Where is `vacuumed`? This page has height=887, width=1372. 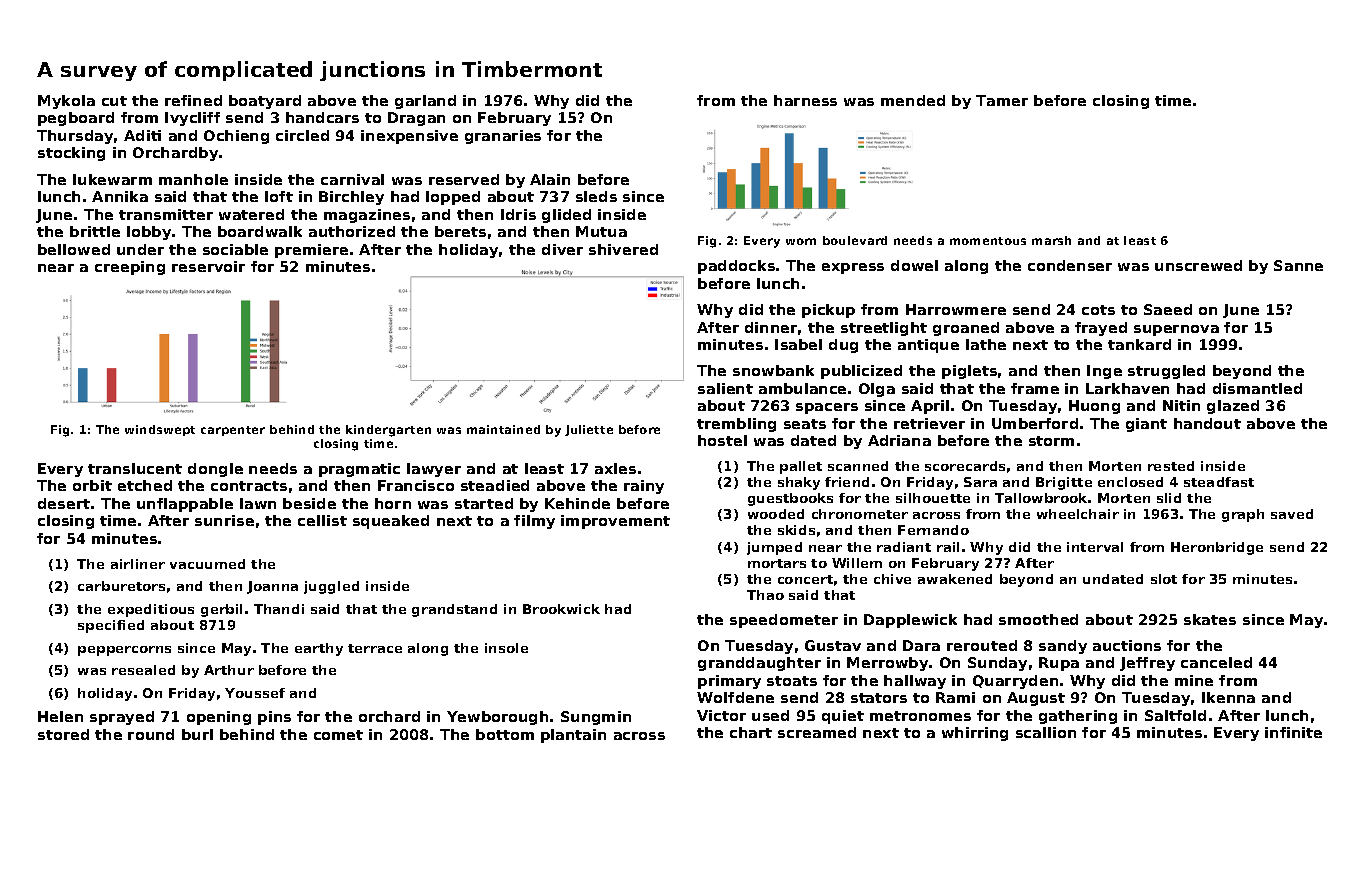 vacuumed is located at coordinates (207, 564).
